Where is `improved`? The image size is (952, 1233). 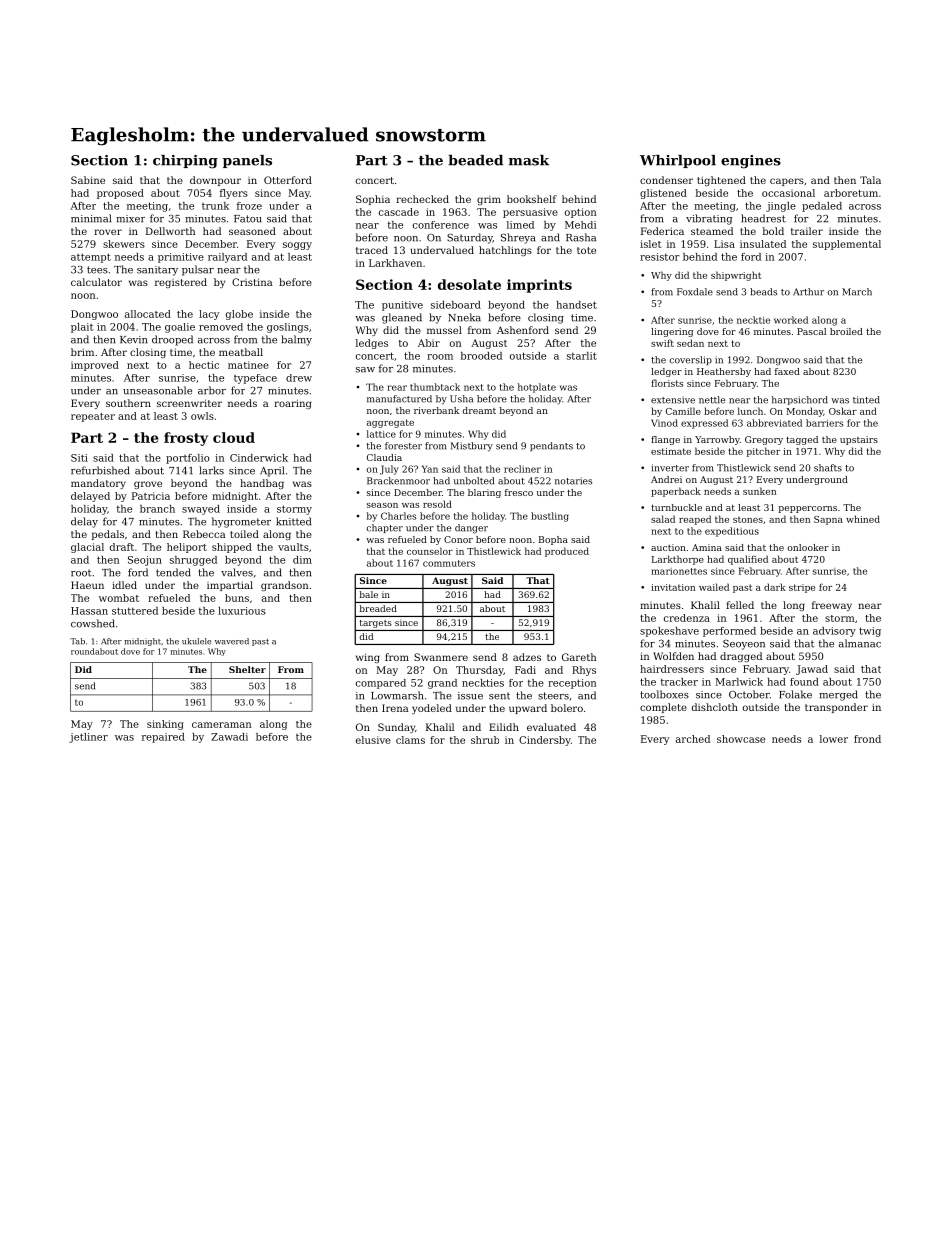
improved is located at coordinates (95, 366).
